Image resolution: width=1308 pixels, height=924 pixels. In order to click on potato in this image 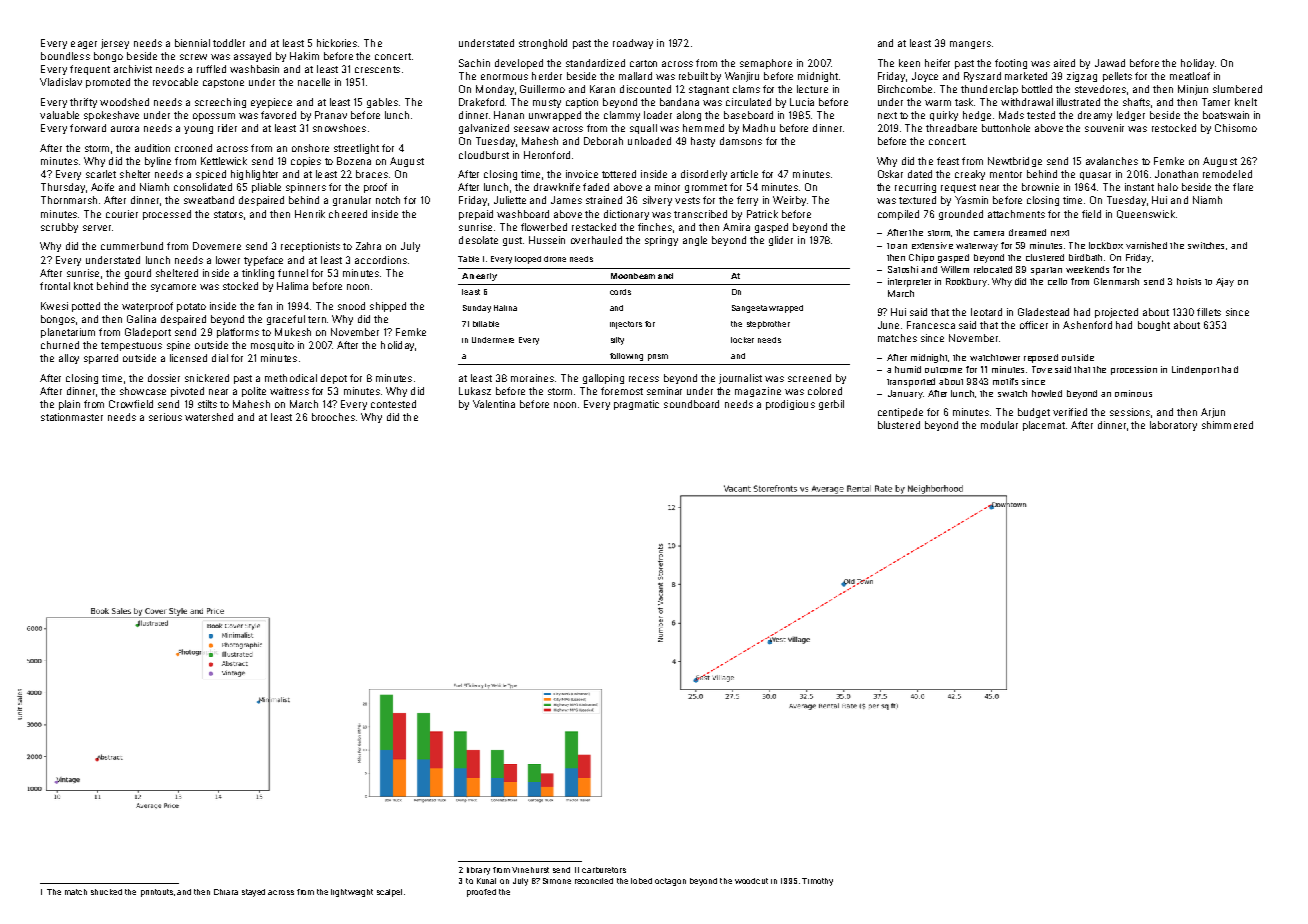, I will do `click(191, 307)`.
